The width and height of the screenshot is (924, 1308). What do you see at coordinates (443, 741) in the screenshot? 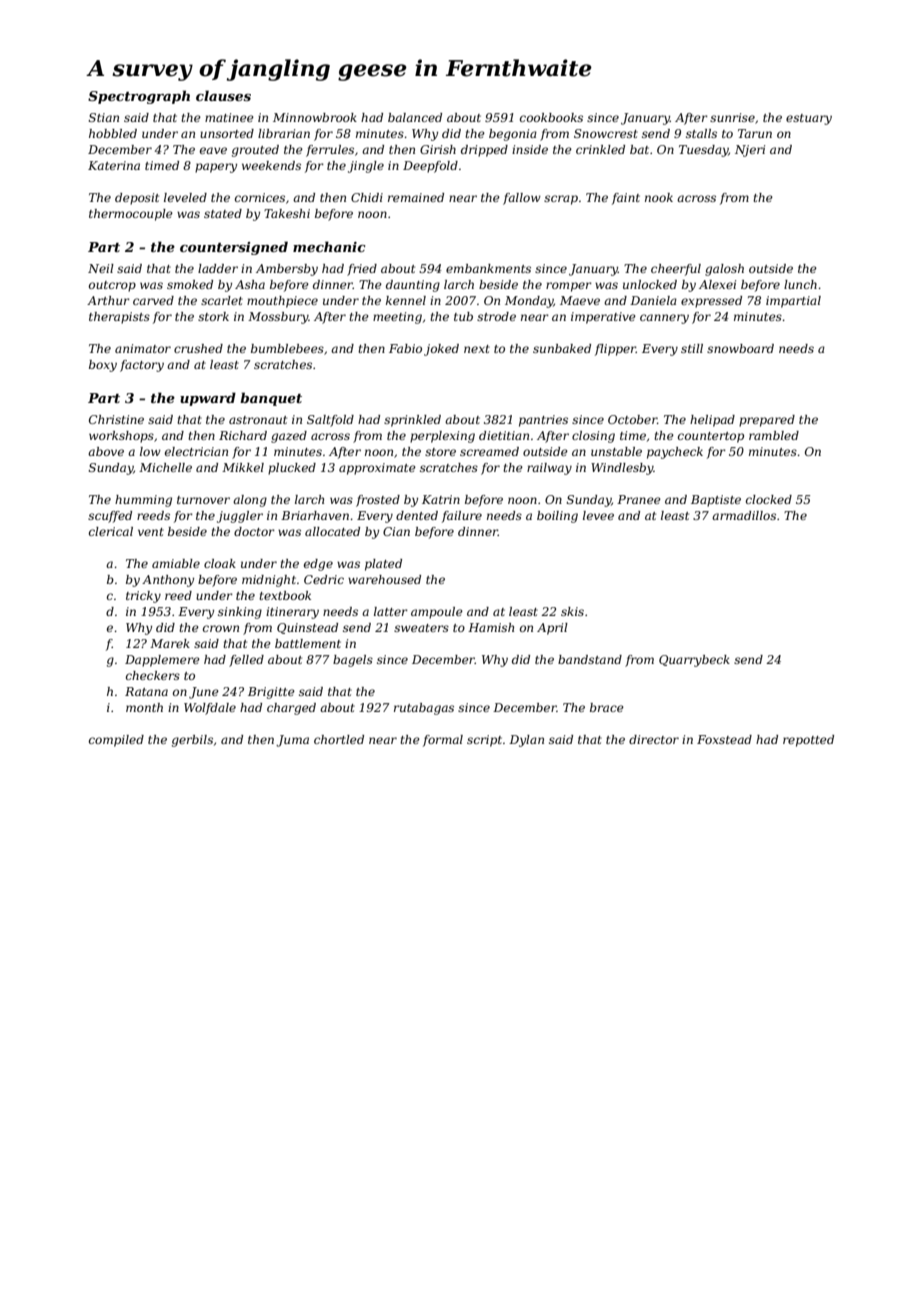
I see `formal` at bounding box center [443, 741].
